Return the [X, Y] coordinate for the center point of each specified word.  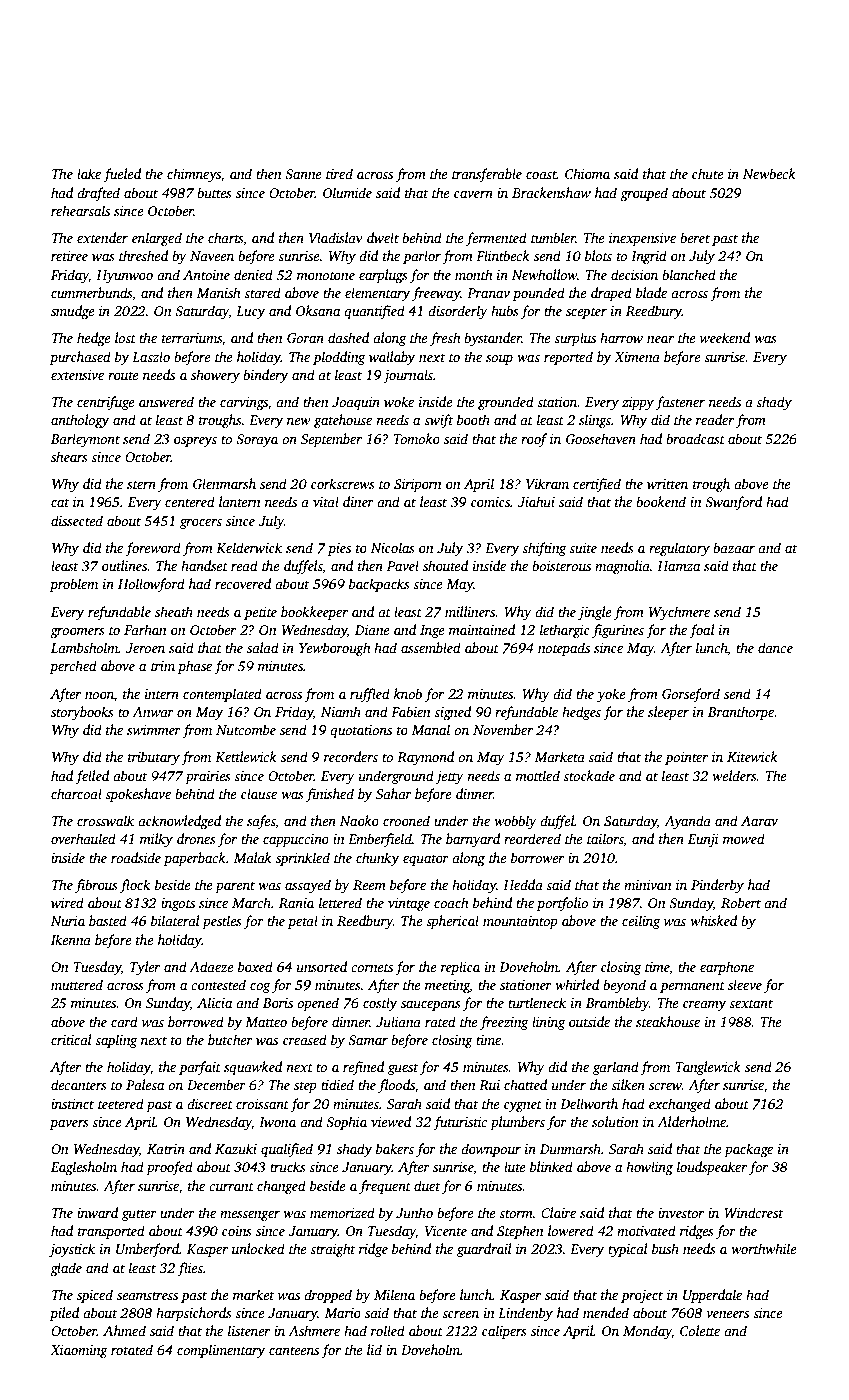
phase [195, 667]
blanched [689, 274]
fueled [122, 175]
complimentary [221, 1351]
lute [515, 1166]
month [473, 274]
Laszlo [151, 356]
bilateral [175, 920]
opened [318, 1004]
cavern [473, 194]
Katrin [166, 1149]
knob [408, 693]
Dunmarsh [570, 1148]
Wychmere [679, 613]
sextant [751, 1003]
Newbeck [769, 173]
